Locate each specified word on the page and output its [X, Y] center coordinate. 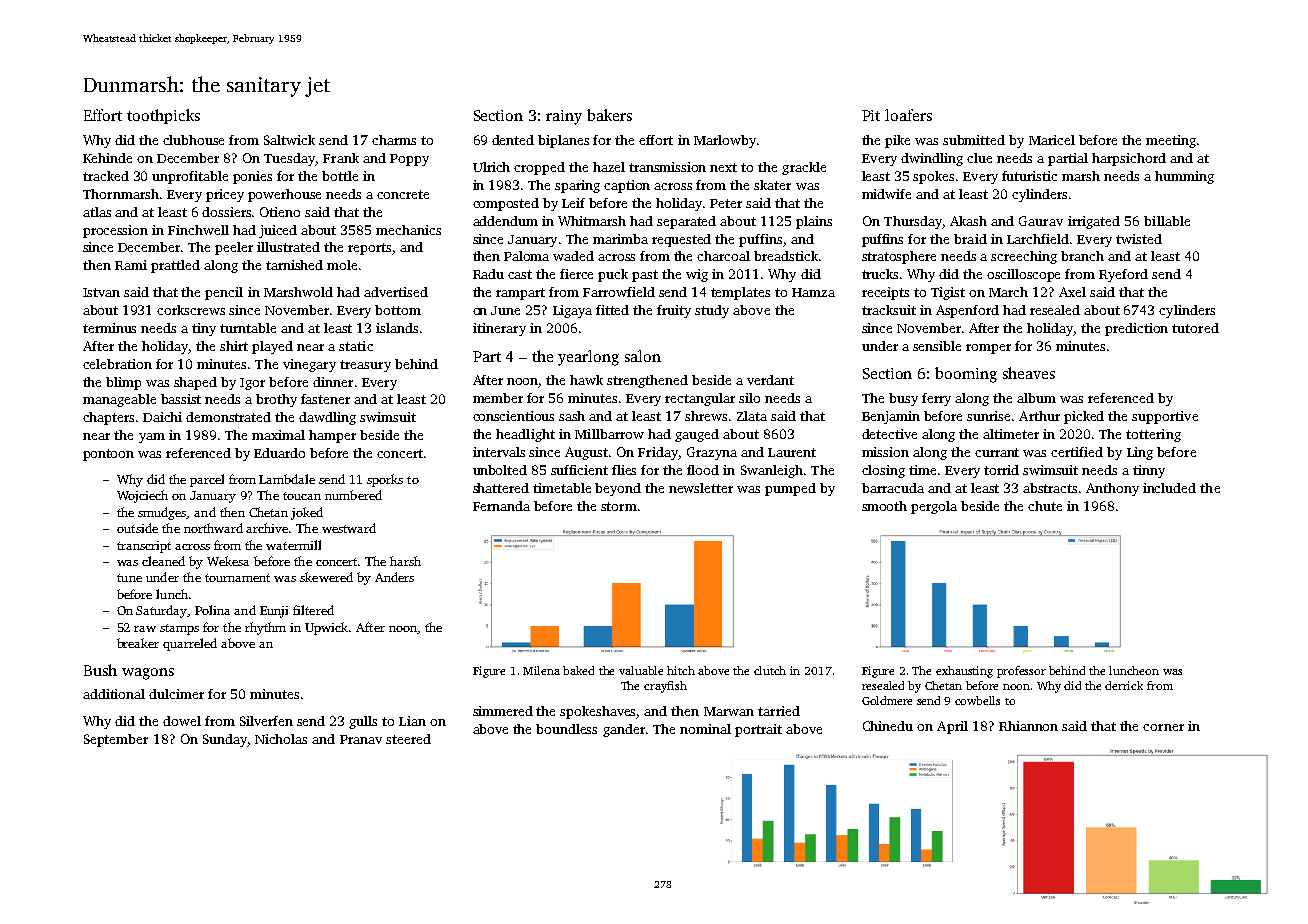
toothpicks [163, 116]
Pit [871, 115]
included [1169, 488]
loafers [908, 115]
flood [703, 470]
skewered [326, 577]
